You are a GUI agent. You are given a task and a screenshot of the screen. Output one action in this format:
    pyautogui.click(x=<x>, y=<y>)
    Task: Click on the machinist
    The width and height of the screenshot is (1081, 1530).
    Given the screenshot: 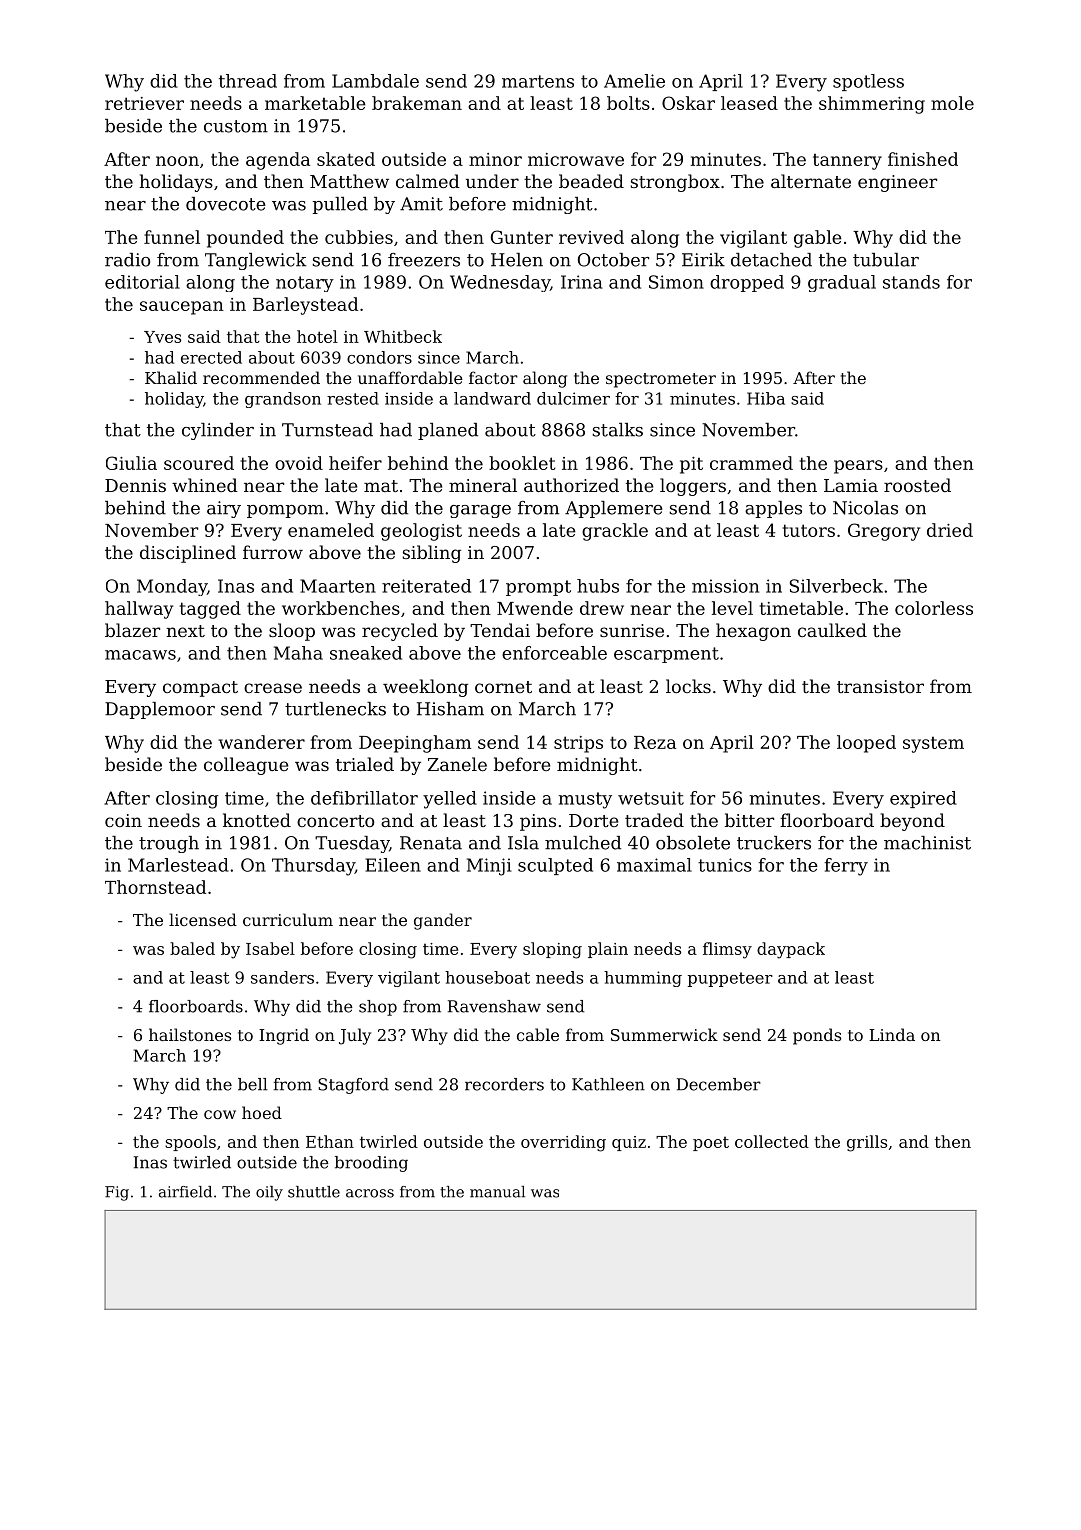 What is the action you would take?
    pyautogui.click(x=927, y=843)
